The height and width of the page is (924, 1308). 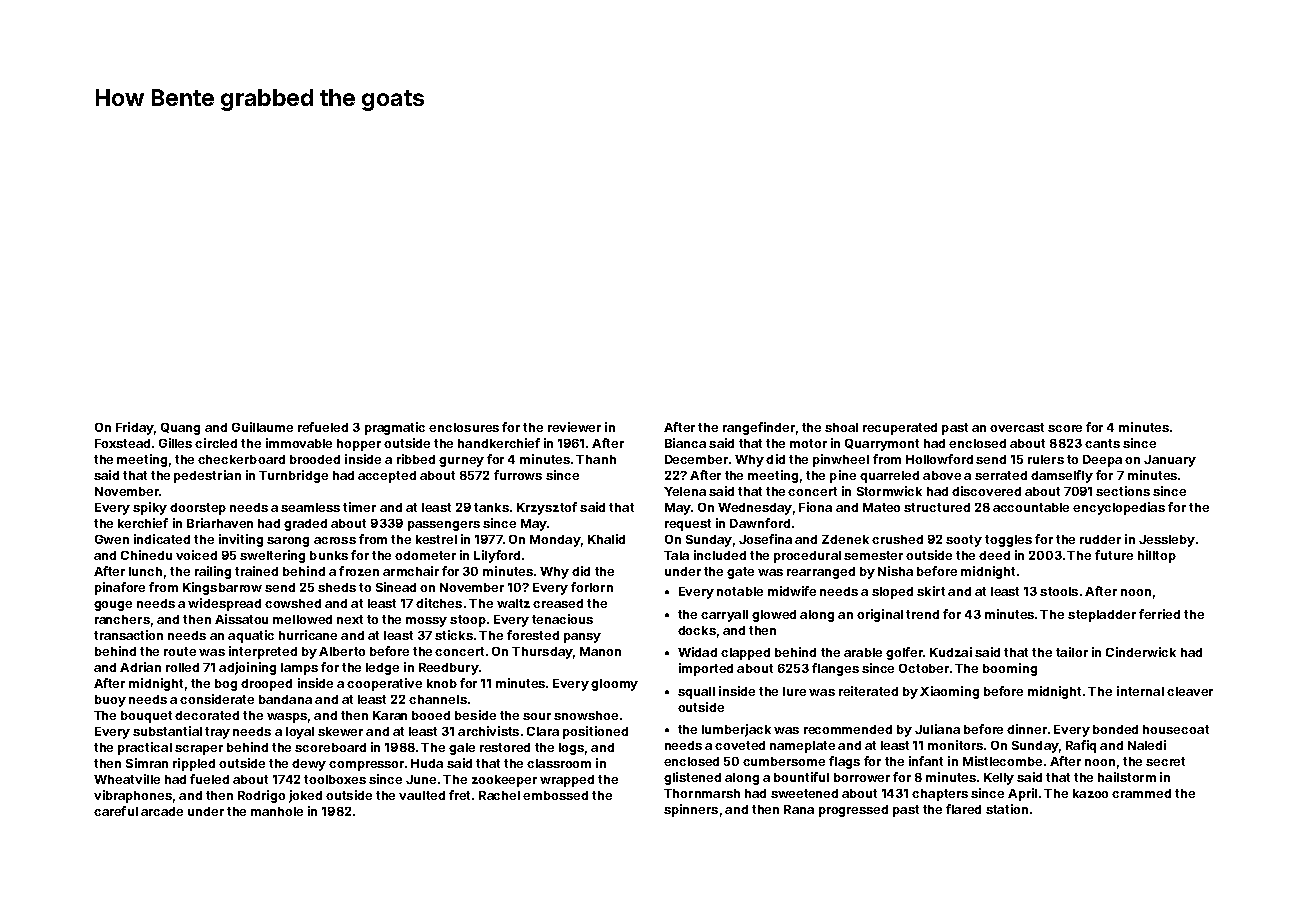 I want to click on trend, so click(x=922, y=614).
